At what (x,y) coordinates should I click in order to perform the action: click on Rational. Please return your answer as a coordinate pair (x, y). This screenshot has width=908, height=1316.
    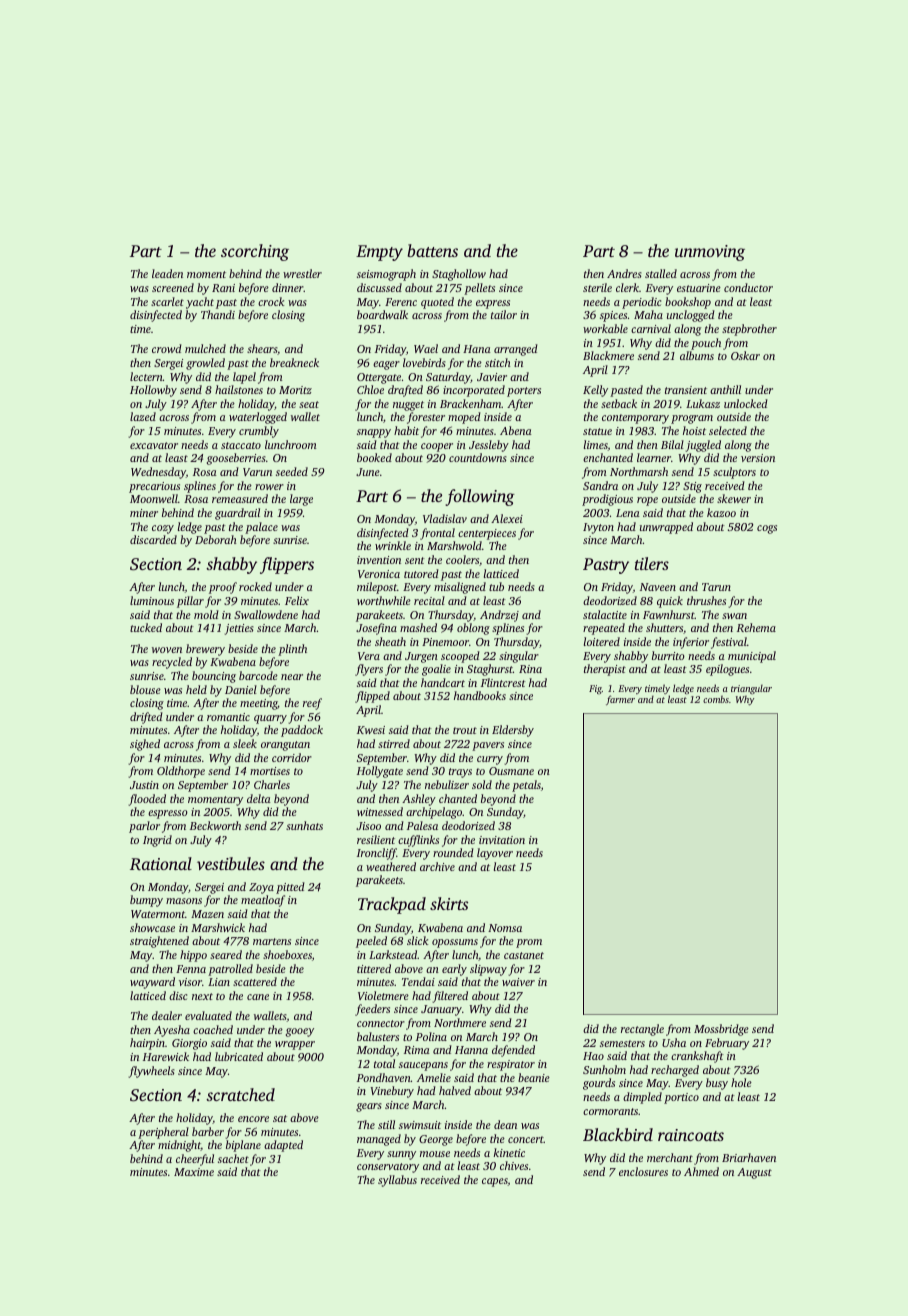
    Looking at the image, I should click on (161, 864).
